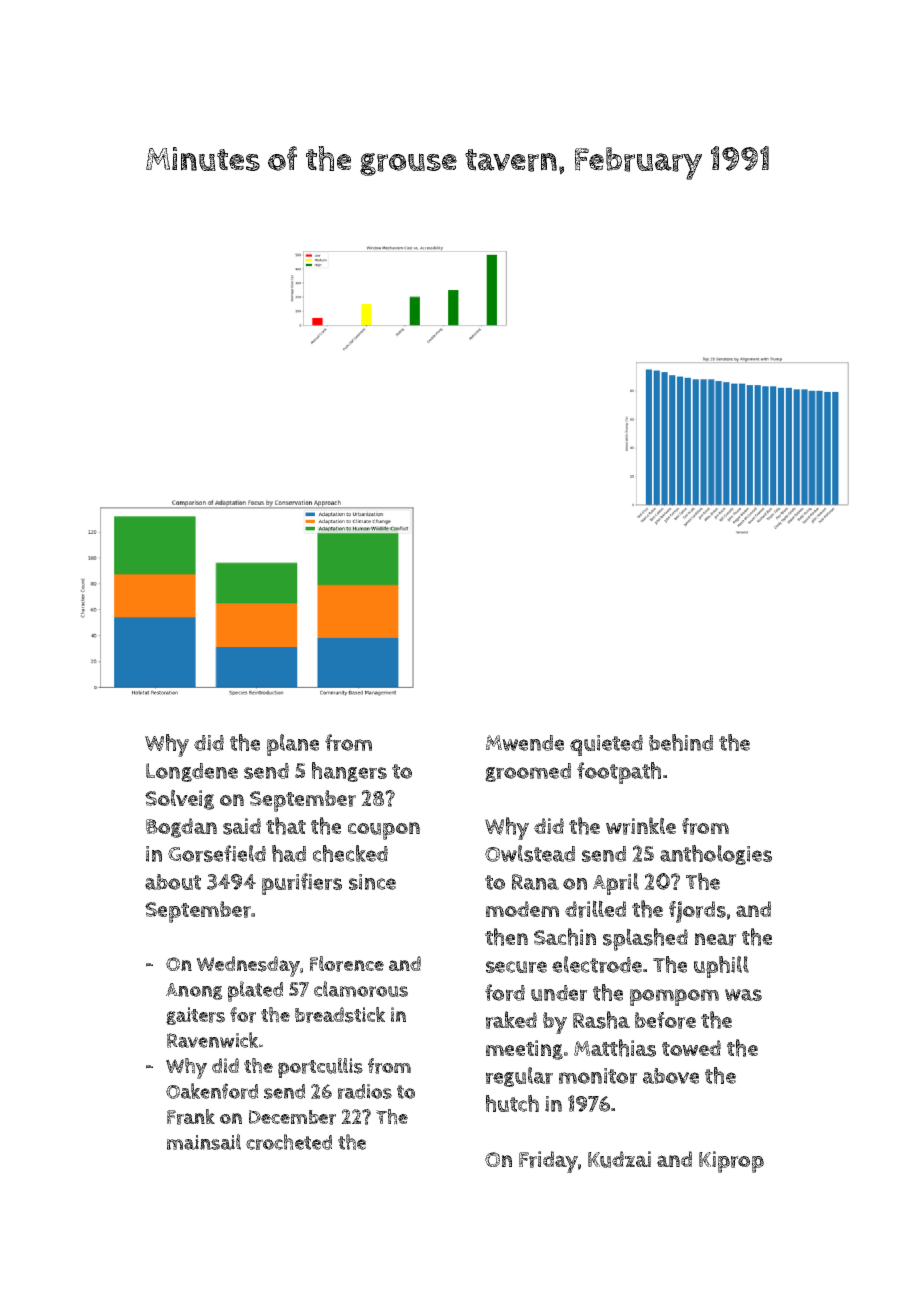  What do you see at coordinates (525, 743) in the page?
I see `Mwende` at bounding box center [525, 743].
